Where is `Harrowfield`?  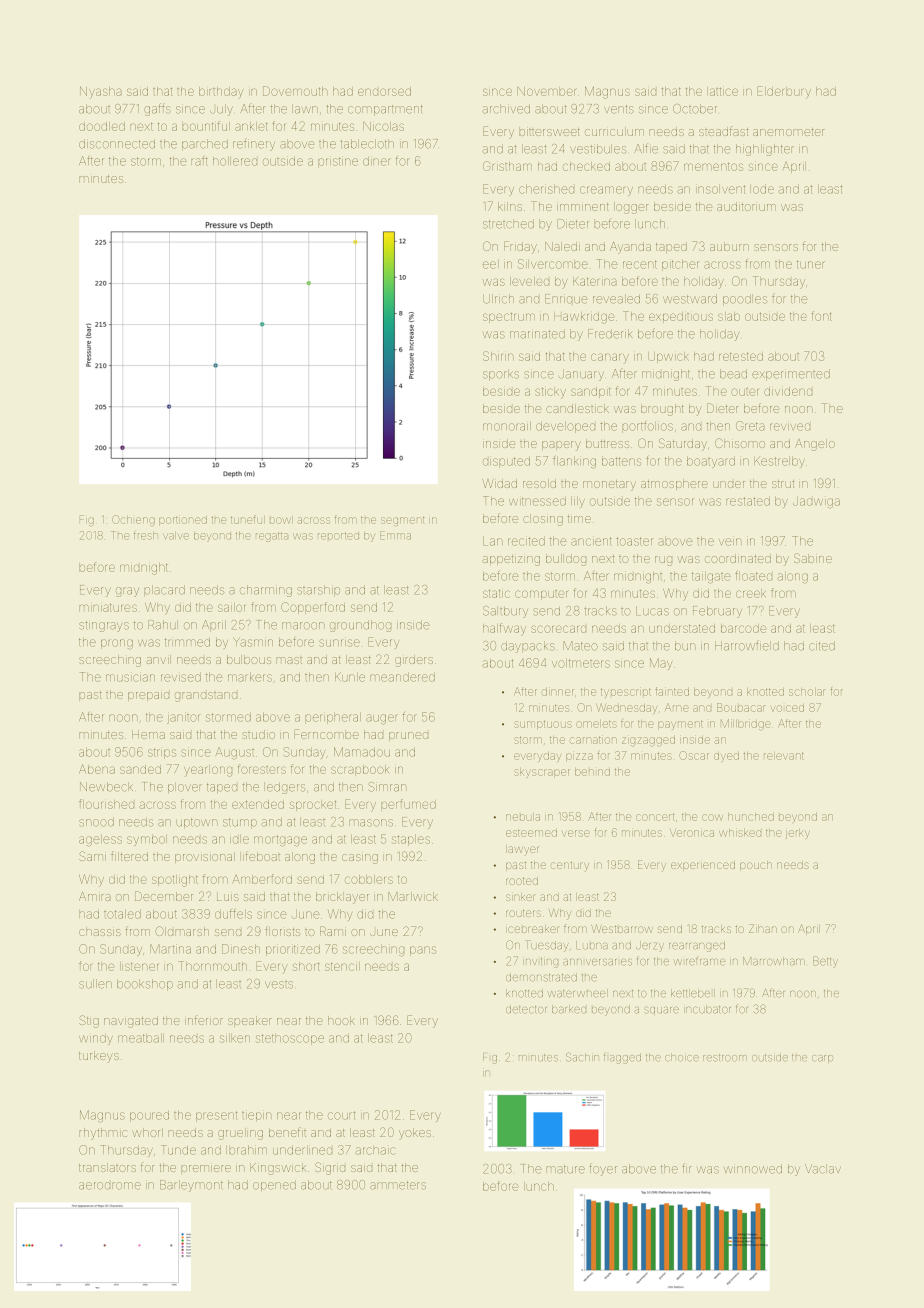
Harrowfield is located at coordinates (747, 645).
